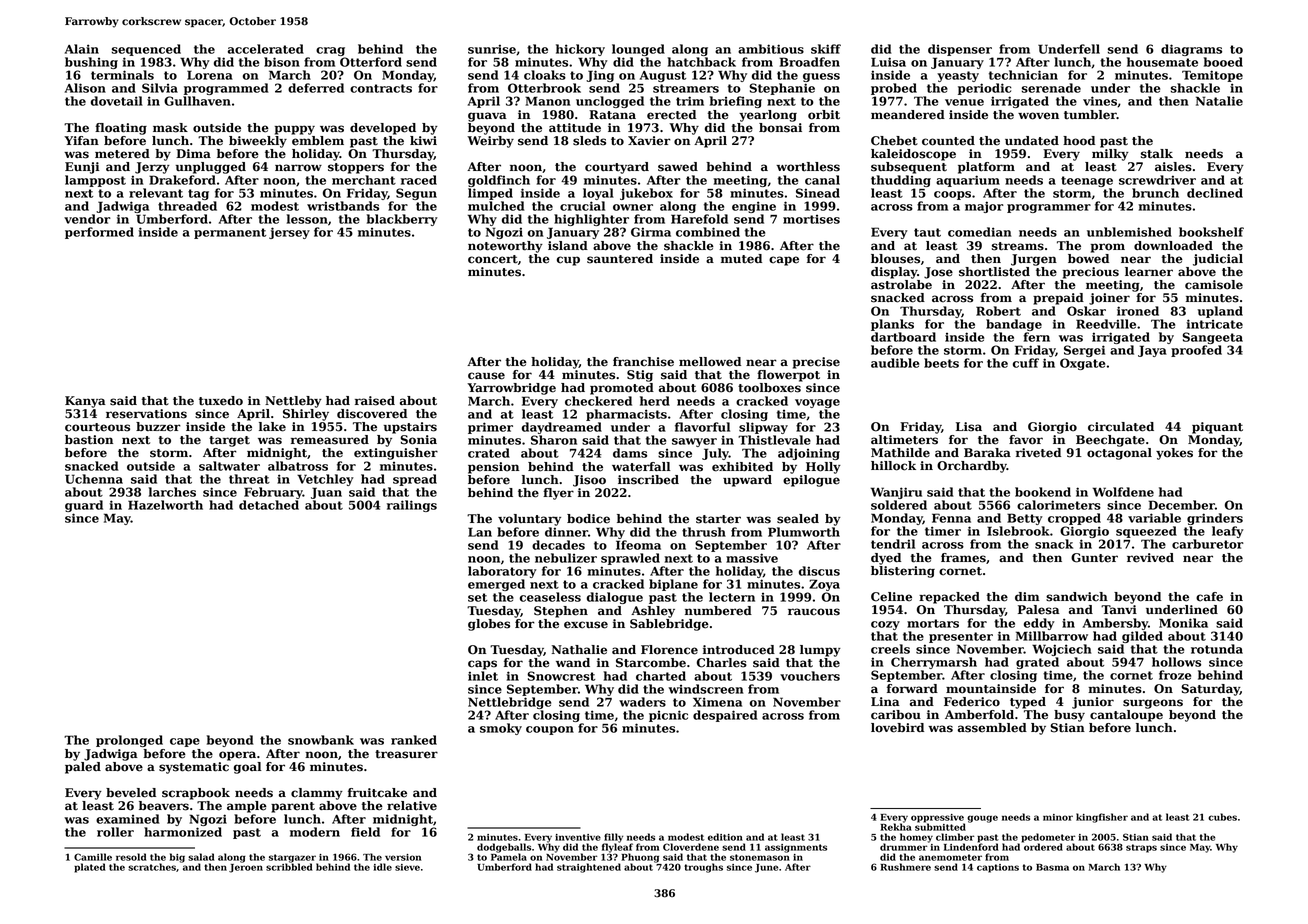 This page has width=1308, height=924. What do you see at coordinates (638, 50) in the page?
I see `lounged` at bounding box center [638, 50].
